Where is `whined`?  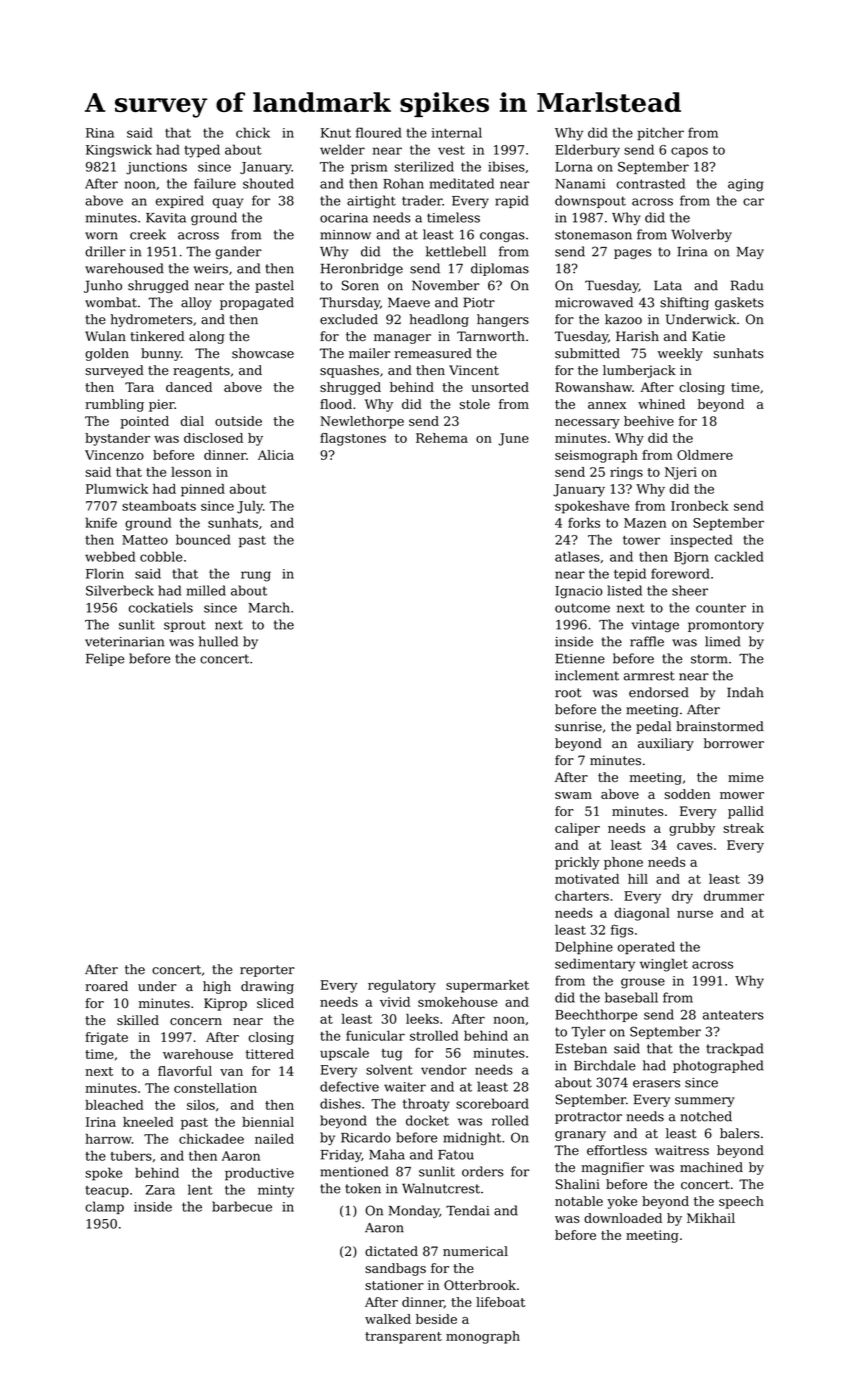
whined is located at coordinates (661, 404).
